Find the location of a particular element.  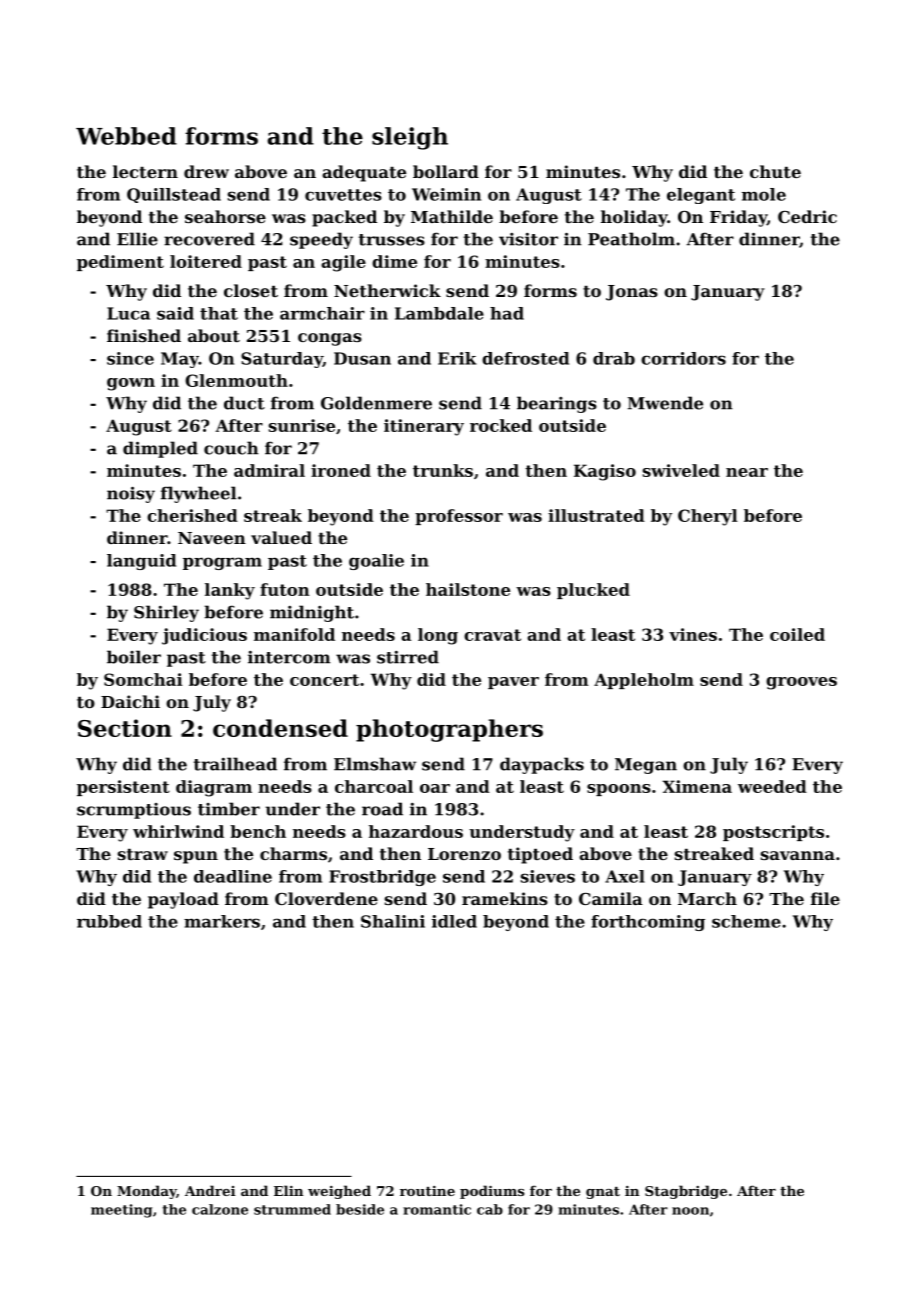

ramekins is located at coordinates (505, 898).
